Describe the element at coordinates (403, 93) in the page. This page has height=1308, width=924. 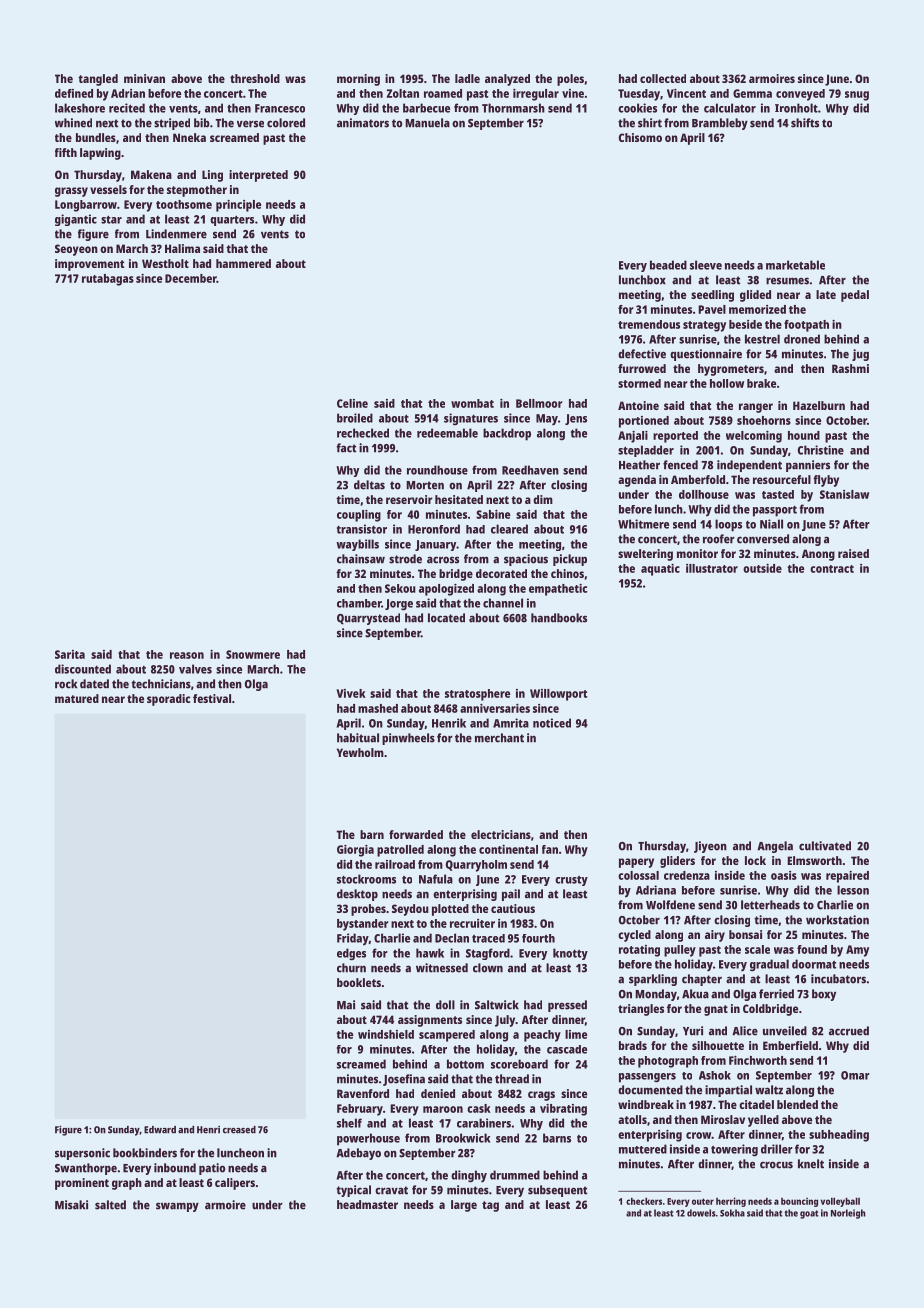
I see `Zoltan` at that location.
